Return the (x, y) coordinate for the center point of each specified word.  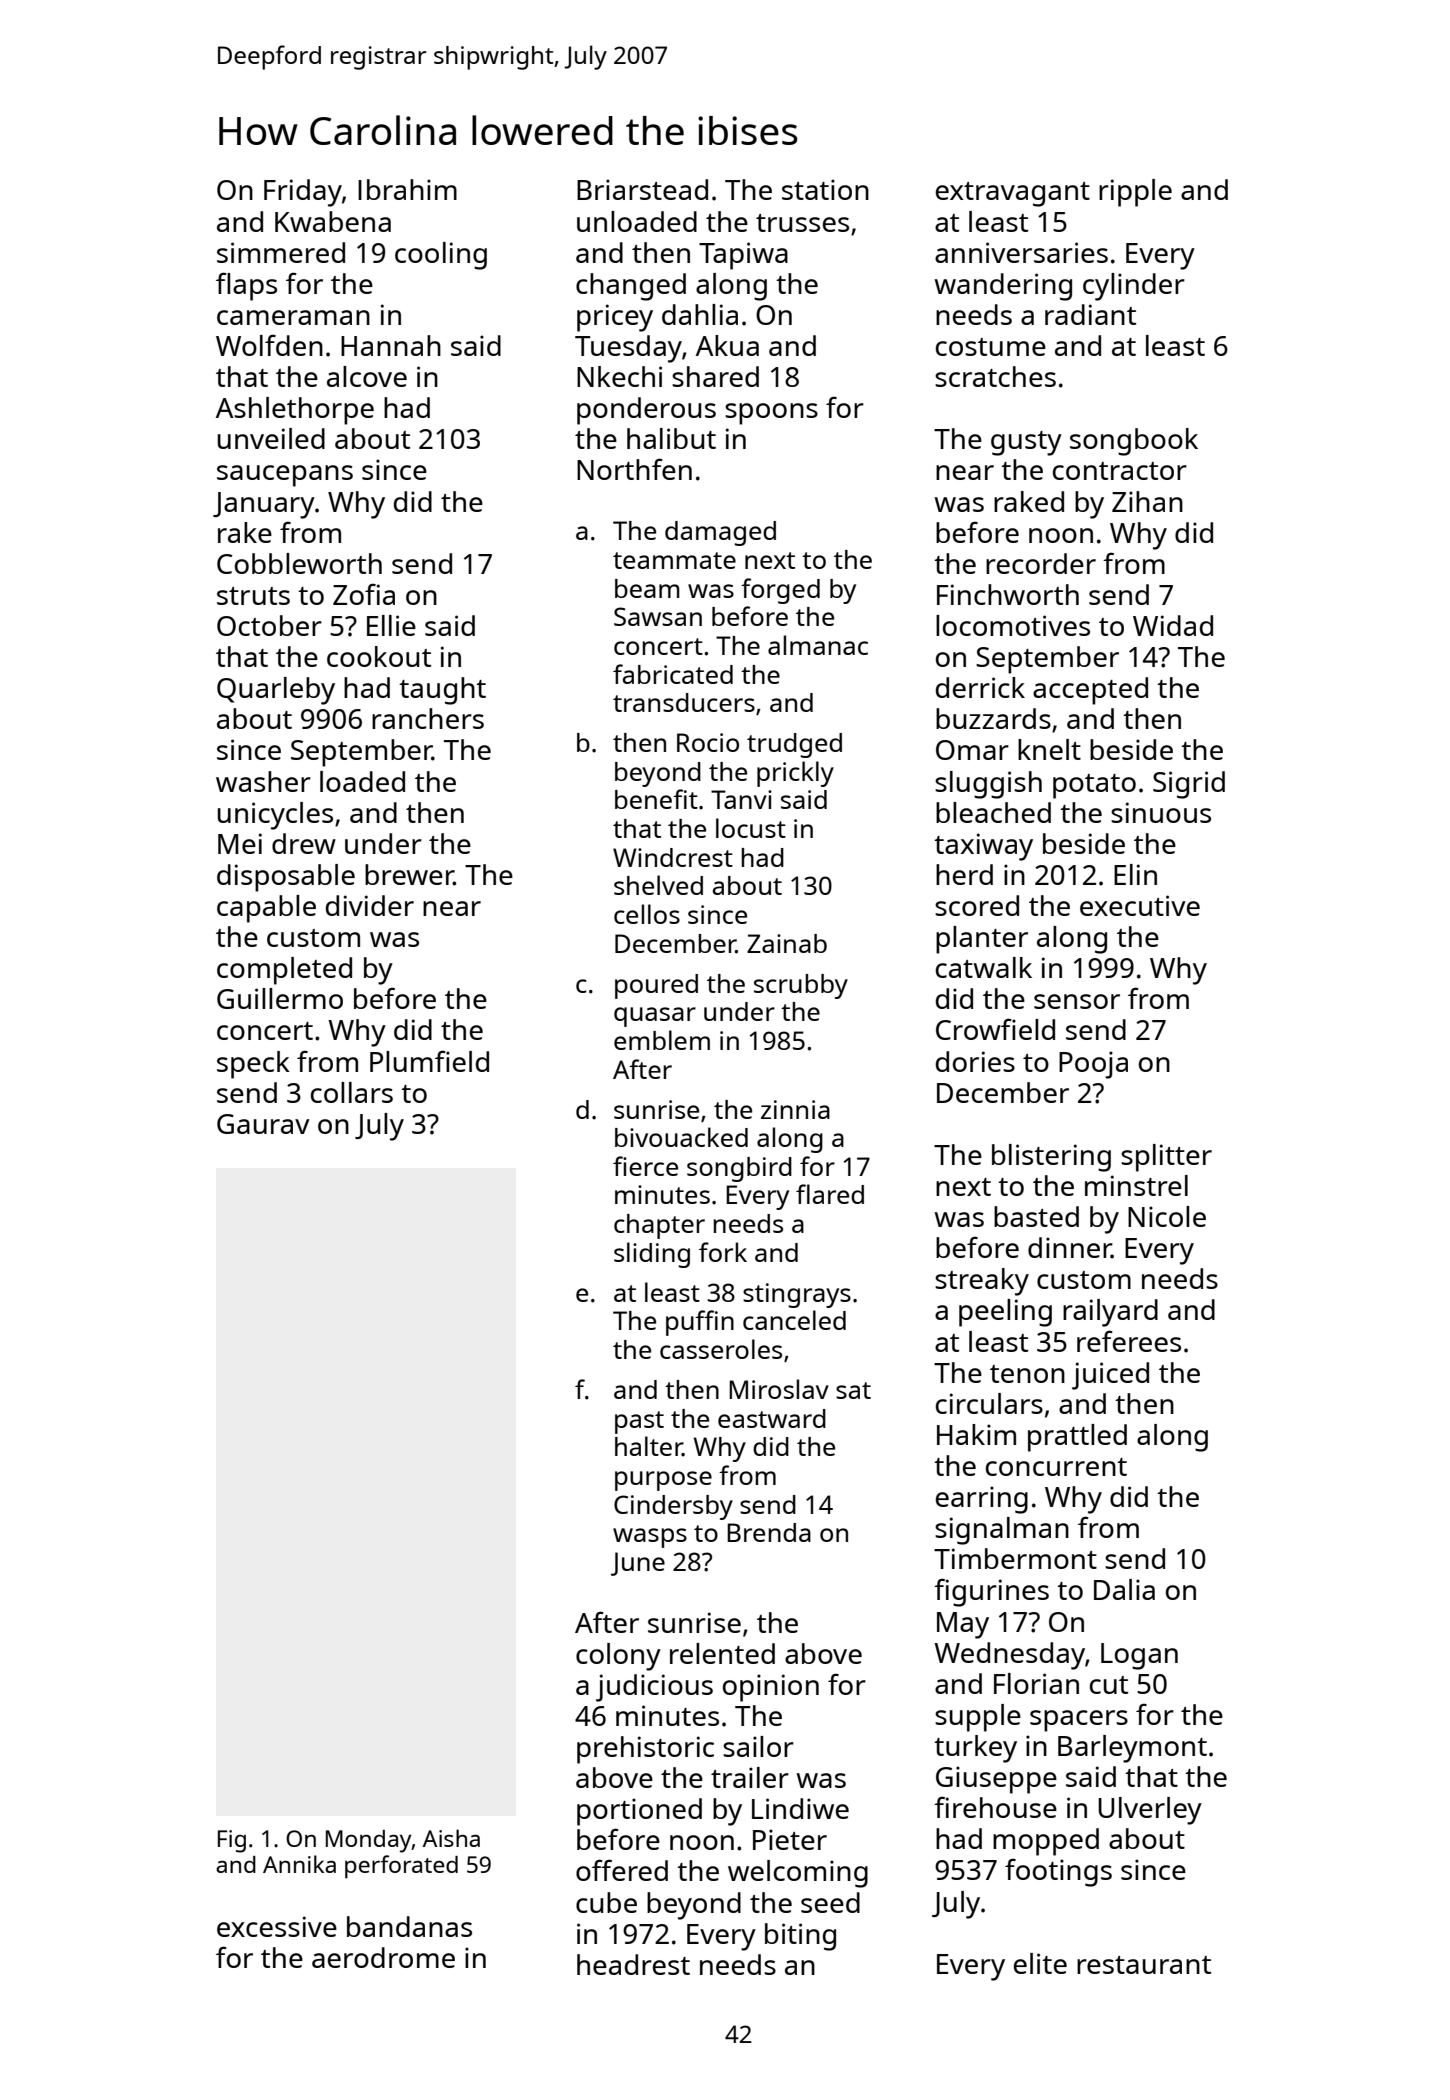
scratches (995, 376)
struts (253, 596)
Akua (727, 345)
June (638, 1564)
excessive (277, 1926)
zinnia (795, 1109)
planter (982, 940)
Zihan (1147, 501)
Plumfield (429, 1061)
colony (618, 1657)
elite (1040, 1963)
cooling (441, 256)
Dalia (1124, 1589)
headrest (633, 1964)
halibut (671, 438)
